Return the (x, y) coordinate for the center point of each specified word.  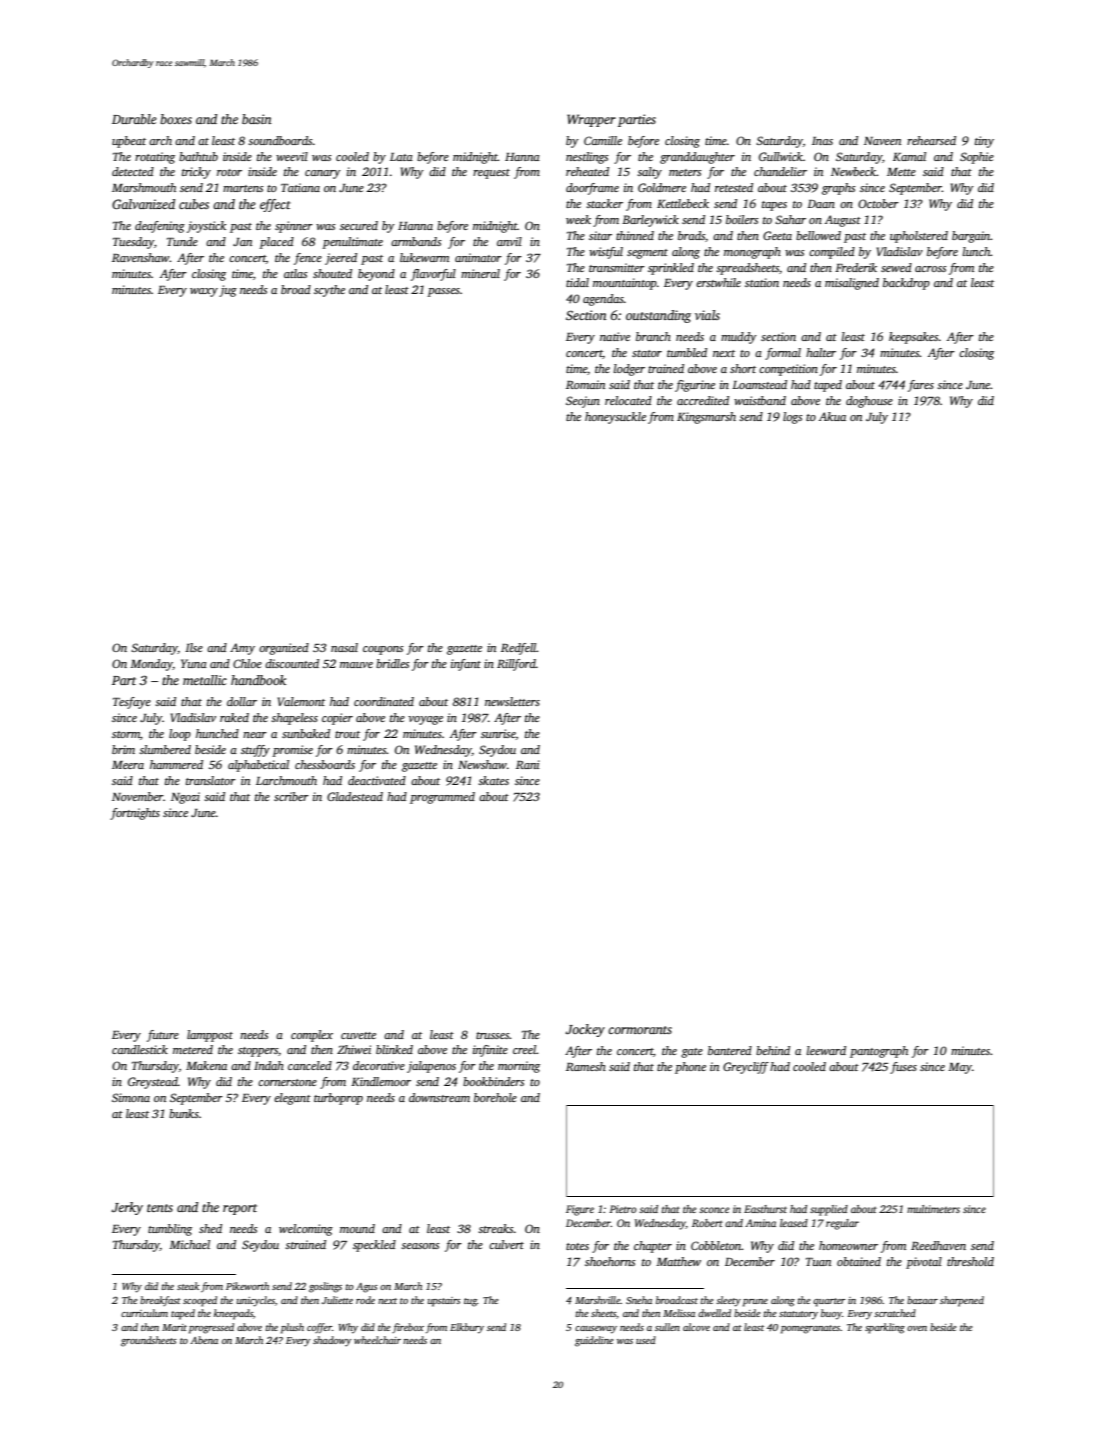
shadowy (332, 1341)
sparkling (885, 1328)
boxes (176, 119)
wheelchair (377, 1340)
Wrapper (591, 120)
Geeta (777, 235)
